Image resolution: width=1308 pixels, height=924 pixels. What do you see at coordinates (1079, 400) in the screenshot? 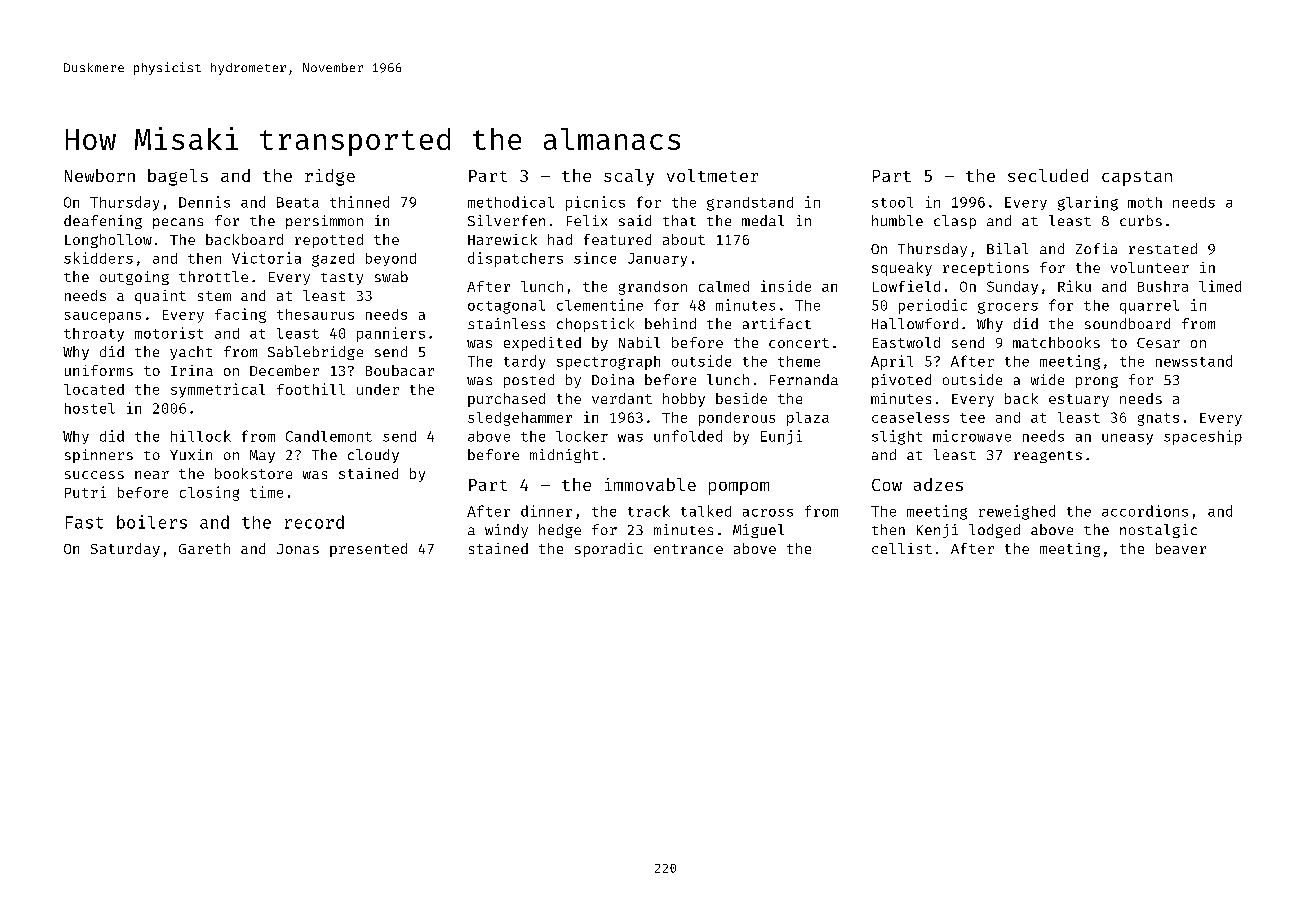
I see `estuary` at bounding box center [1079, 400].
